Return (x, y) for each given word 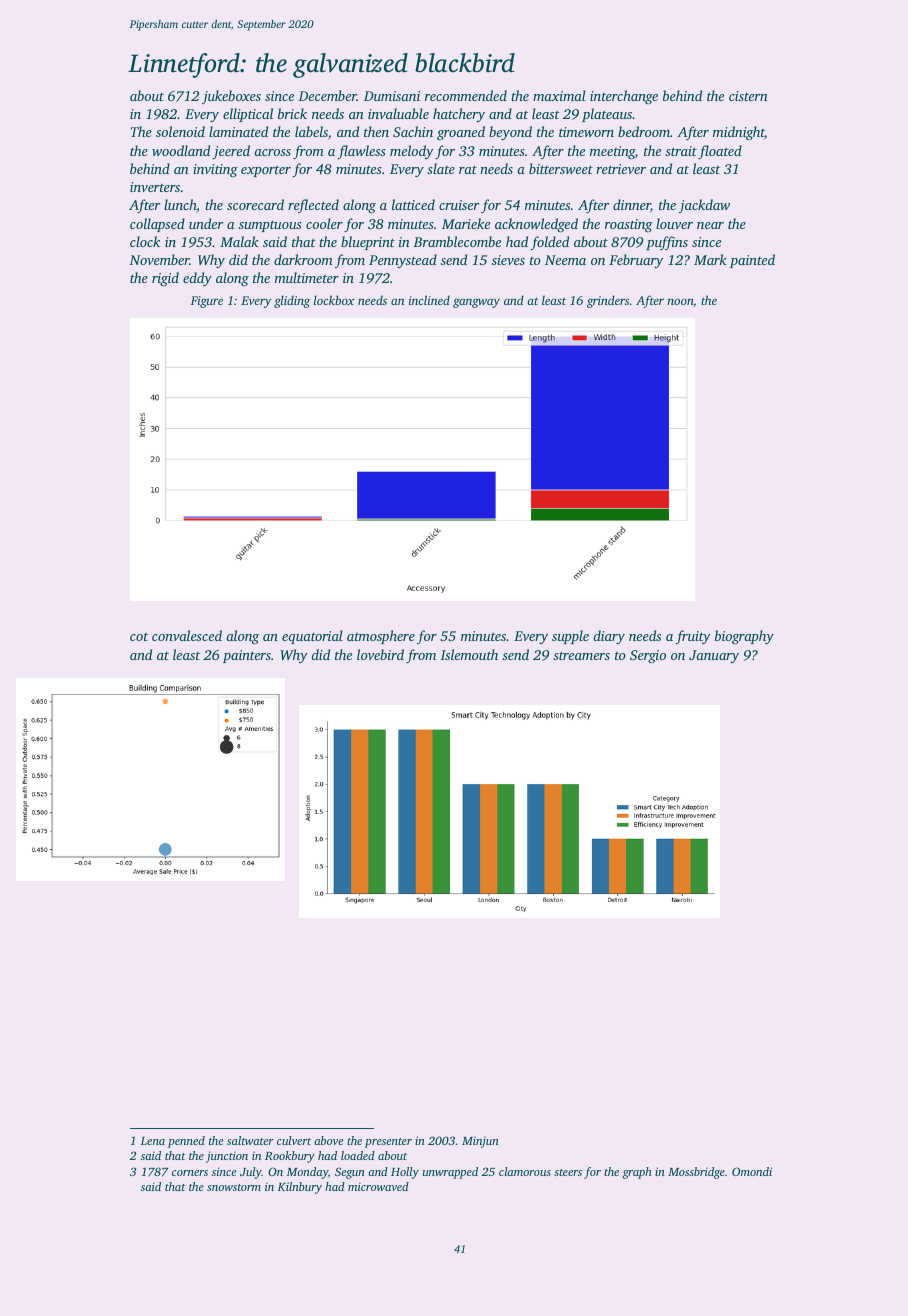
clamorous (525, 1171)
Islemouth (469, 654)
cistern (748, 96)
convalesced (187, 635)
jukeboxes (231, 97)
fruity (693, 637)
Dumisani (392, 96)
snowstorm (234, 1187)
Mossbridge (696, 1173)
